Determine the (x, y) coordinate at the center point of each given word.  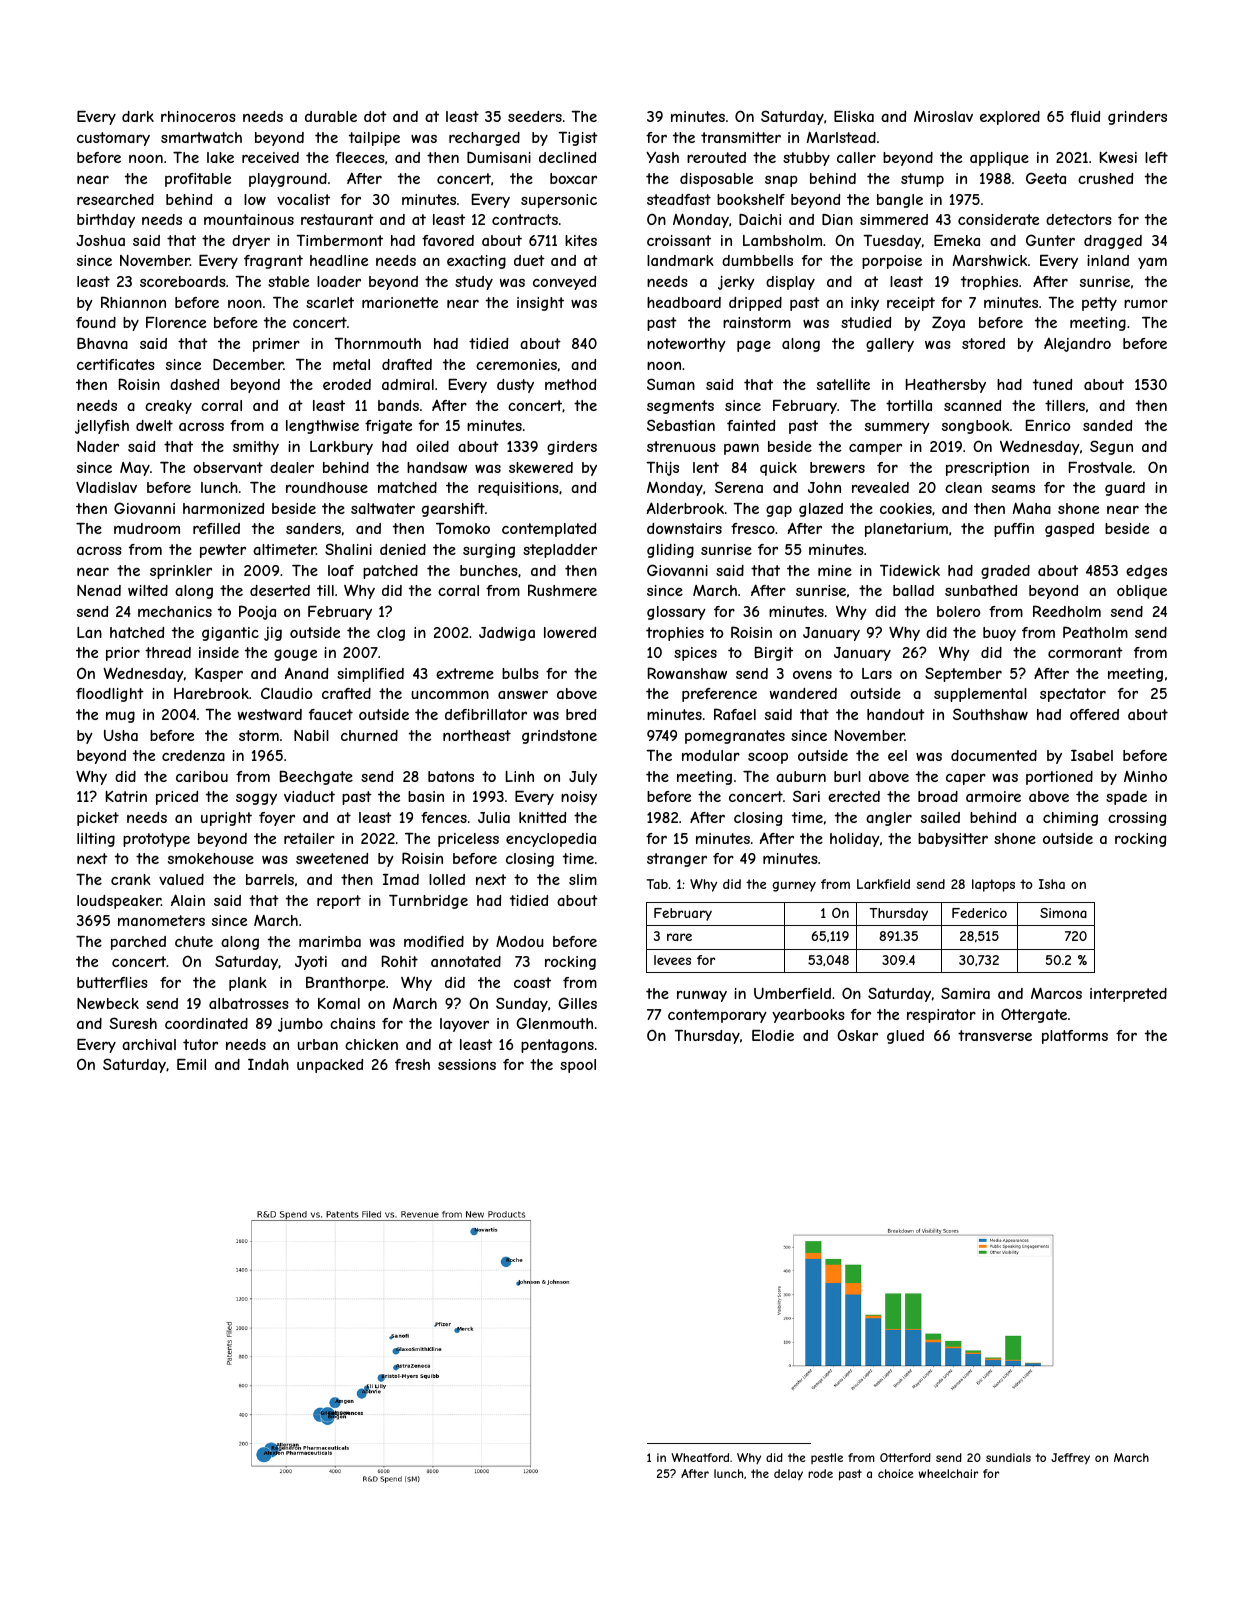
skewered (541, 467)
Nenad (99, 590)
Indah (268, 1064)
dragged (1113, 242)
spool (578, 1066)
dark (138, 116)
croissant (679, 240)
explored (1010, 118)
